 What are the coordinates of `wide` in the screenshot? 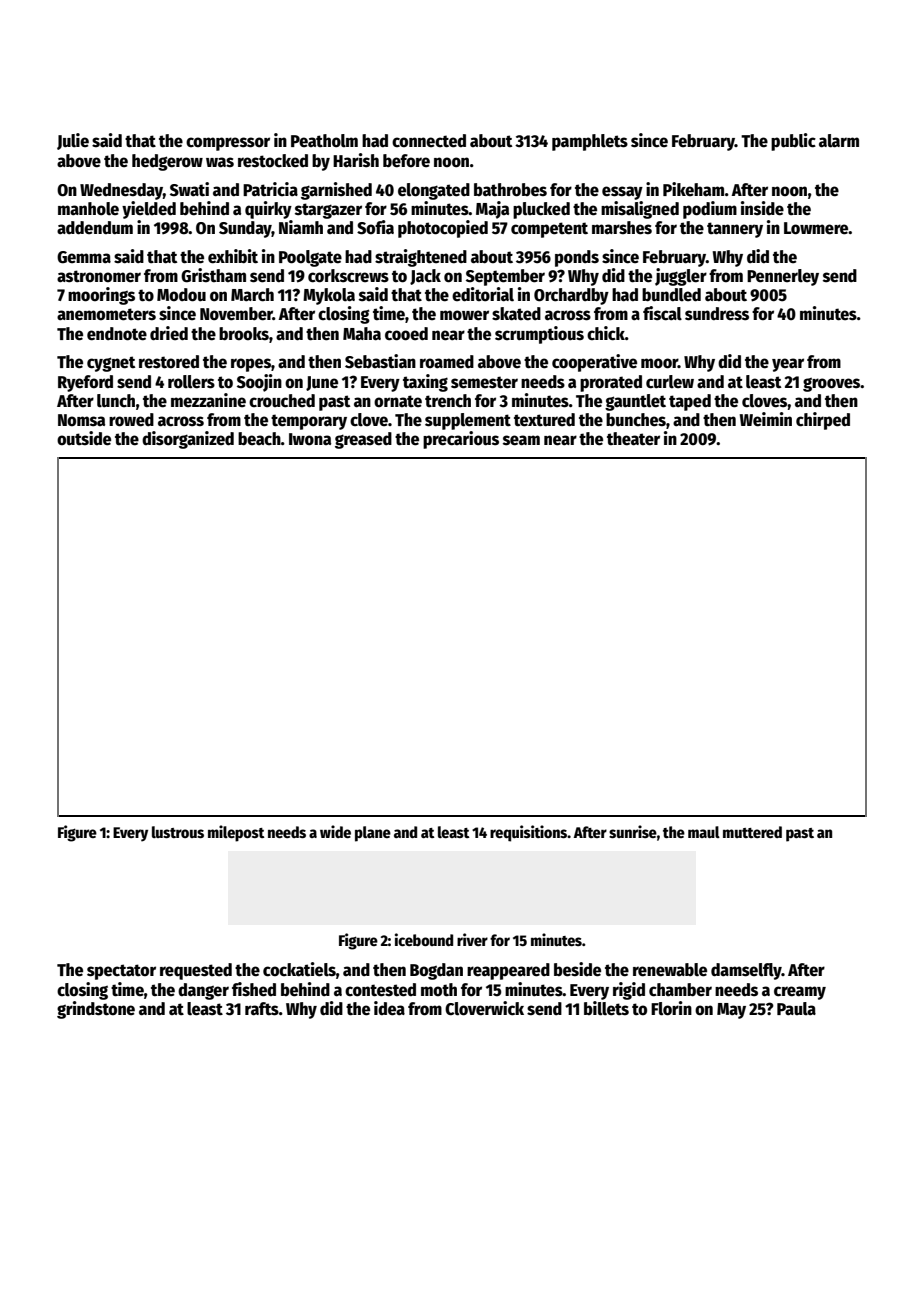 It's located at (335, 831).
